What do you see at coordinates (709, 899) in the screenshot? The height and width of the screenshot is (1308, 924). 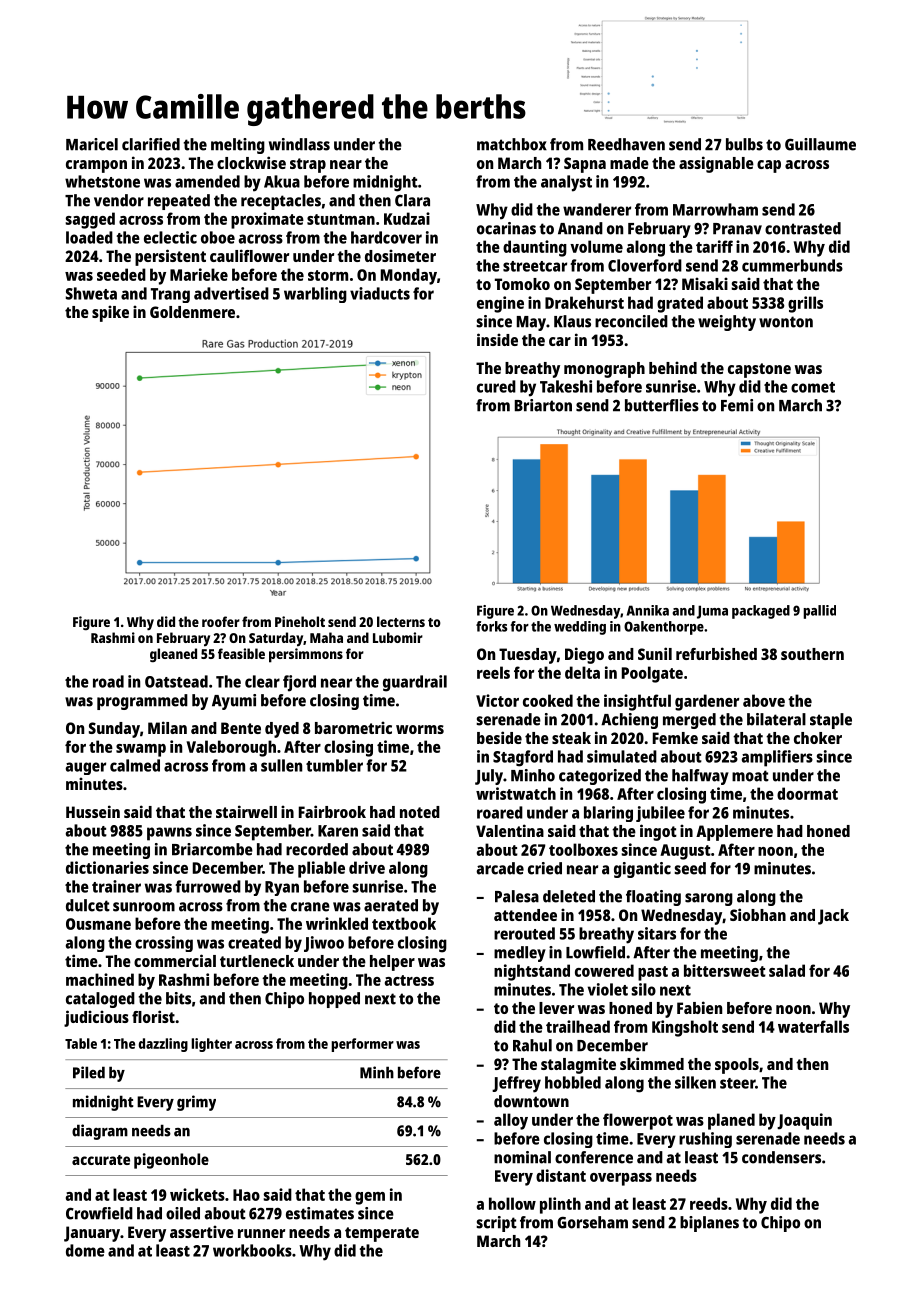 I see `sarong` at bounding box center [709, 899].
